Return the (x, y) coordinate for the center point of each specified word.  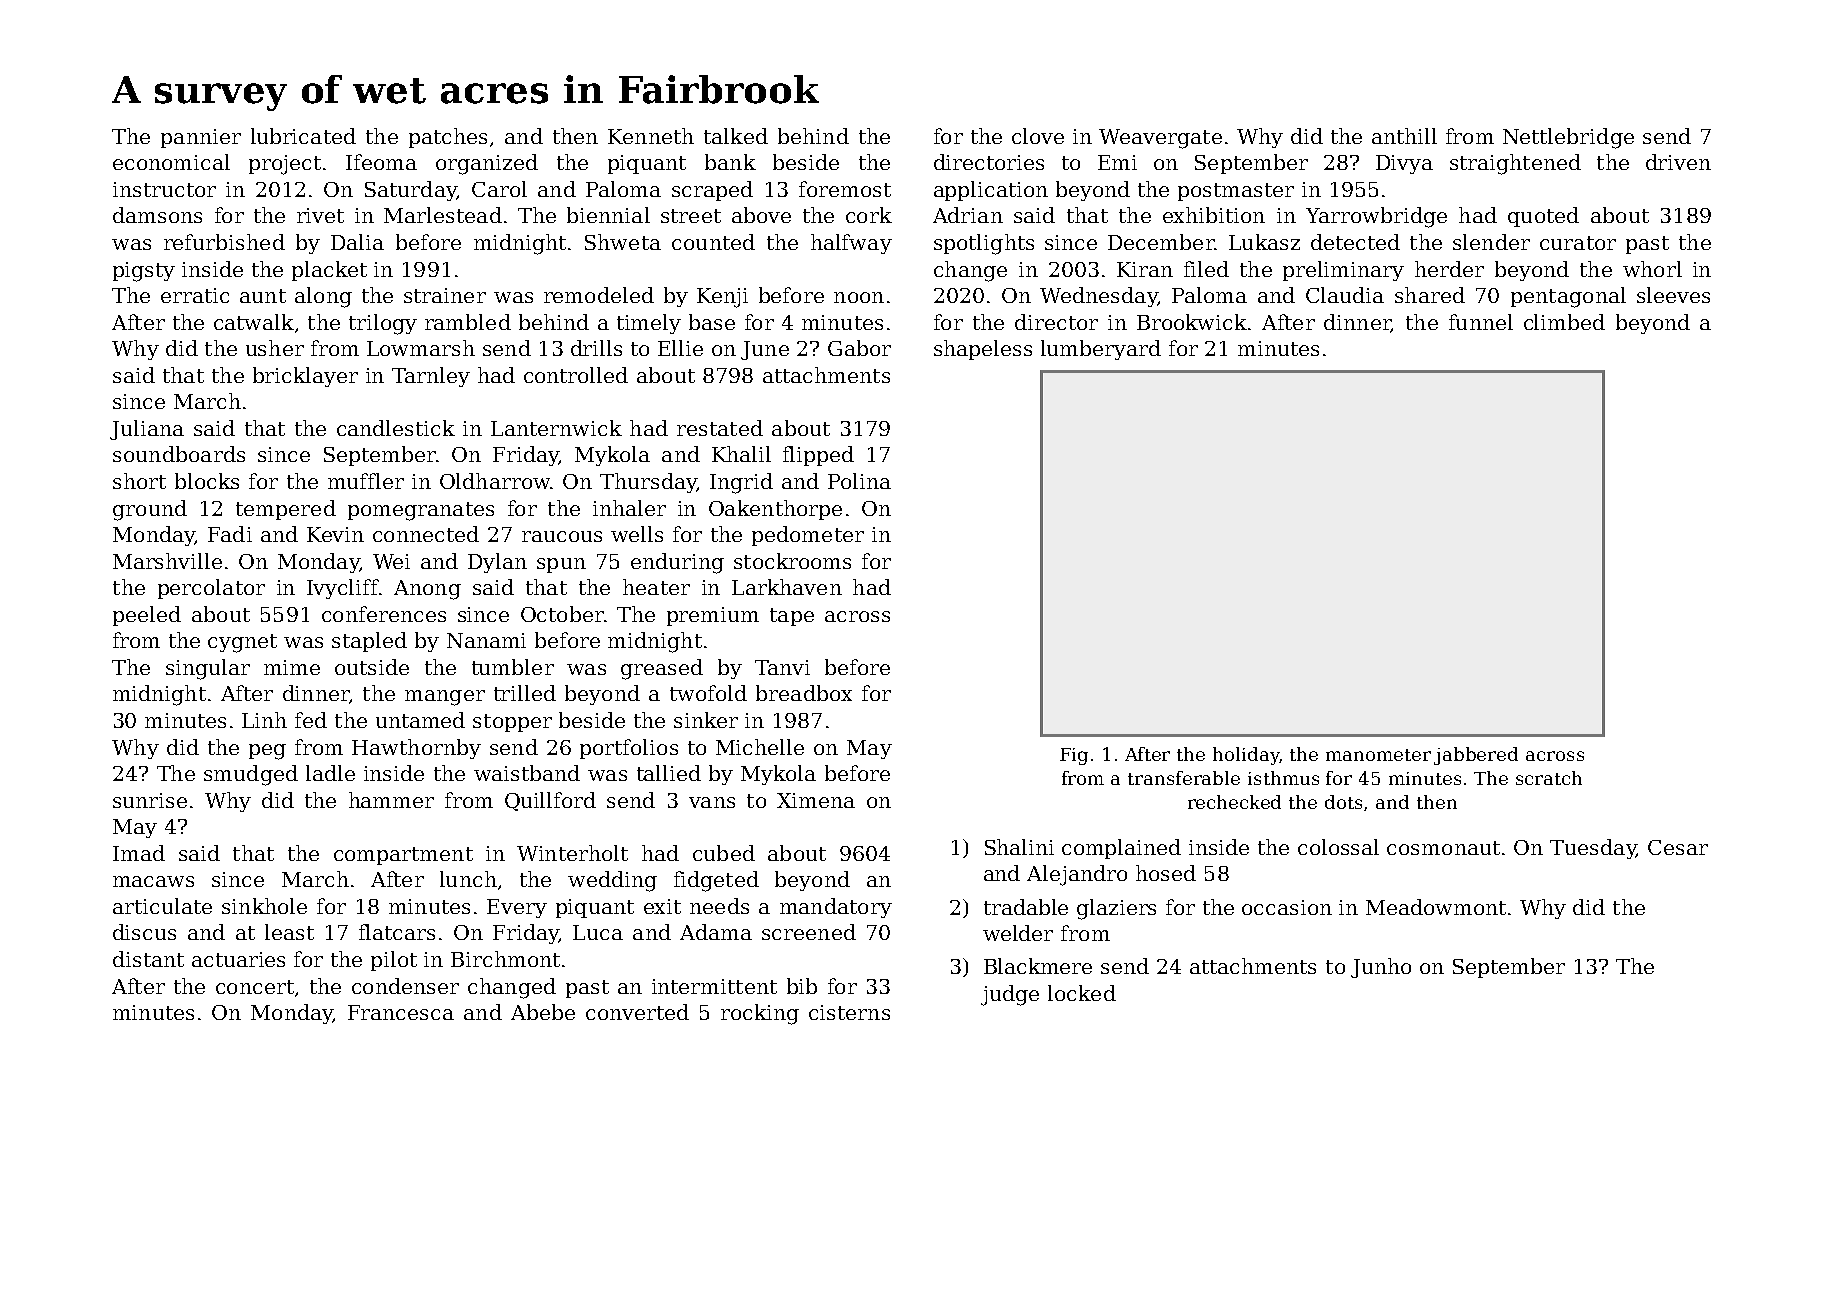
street (691, 216)
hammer (391, 800)
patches (448, 138)
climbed (1564, 322)
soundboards (179, 454)
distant (148, 959)
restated (720, 428)
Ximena (816, 800)
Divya (1404, 164)
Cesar (1678, 847)
